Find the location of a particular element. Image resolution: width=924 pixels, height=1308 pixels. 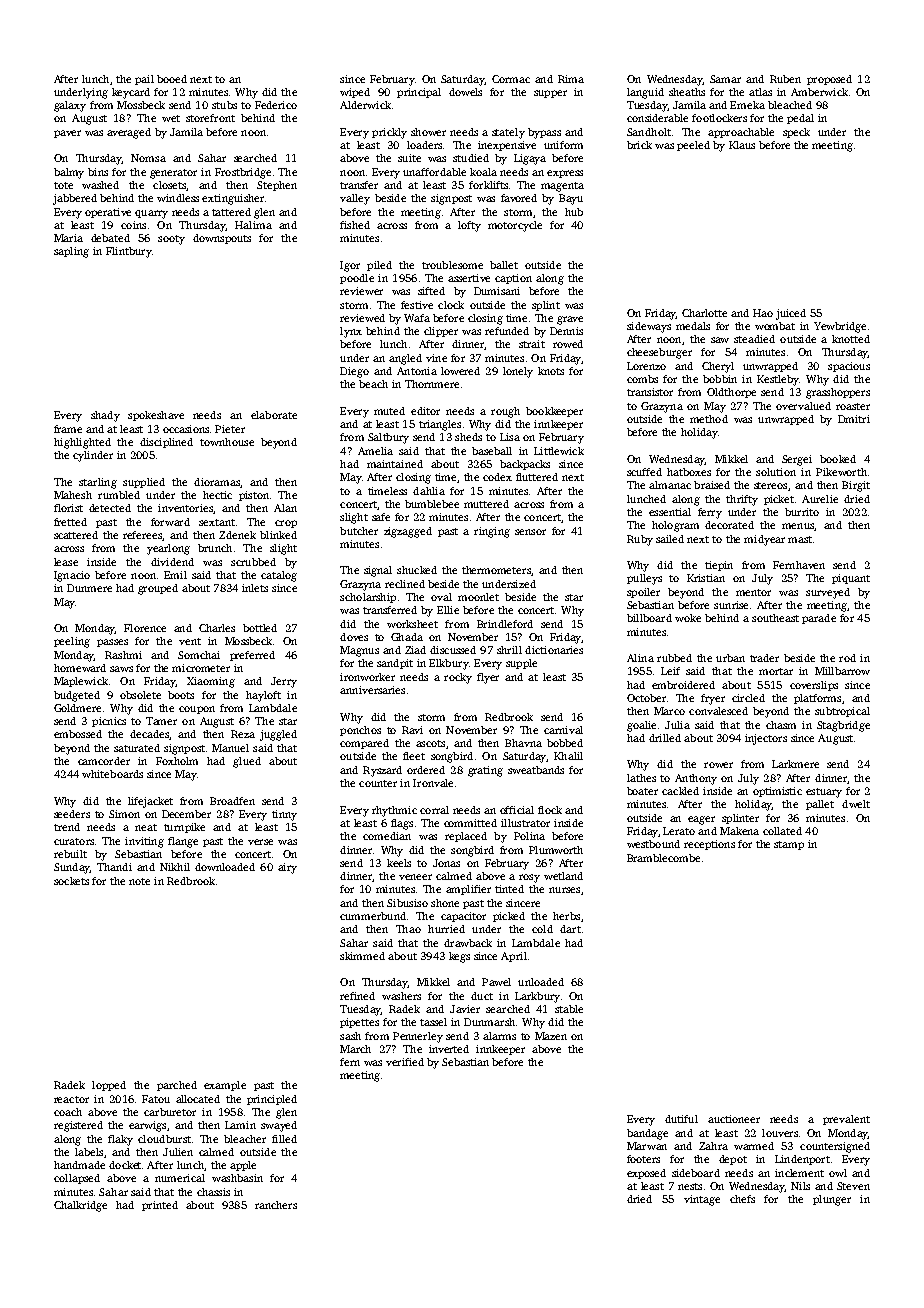

stable is located at coordinates (569, 1009).
